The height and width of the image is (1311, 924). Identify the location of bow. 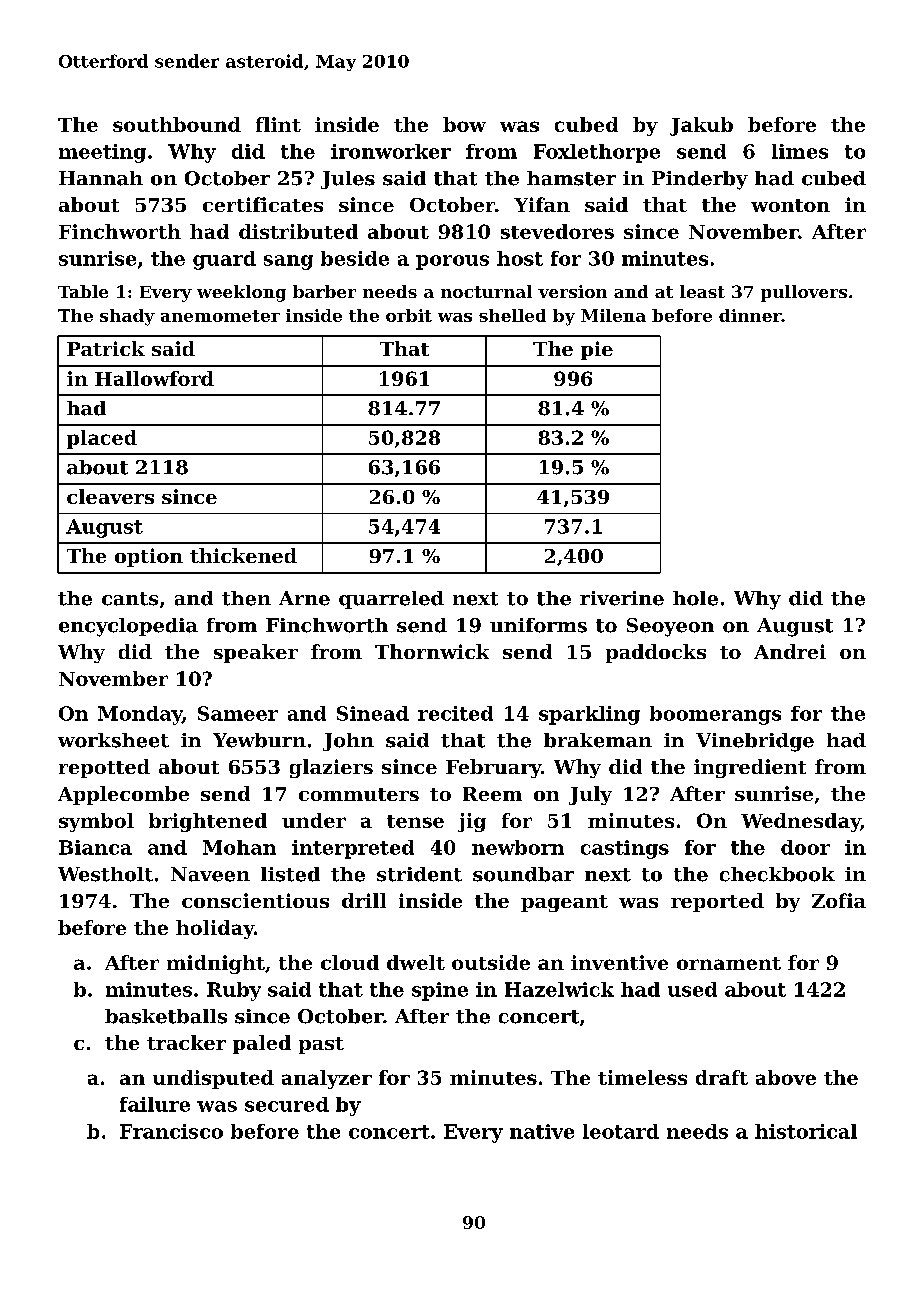
(464, 124).
